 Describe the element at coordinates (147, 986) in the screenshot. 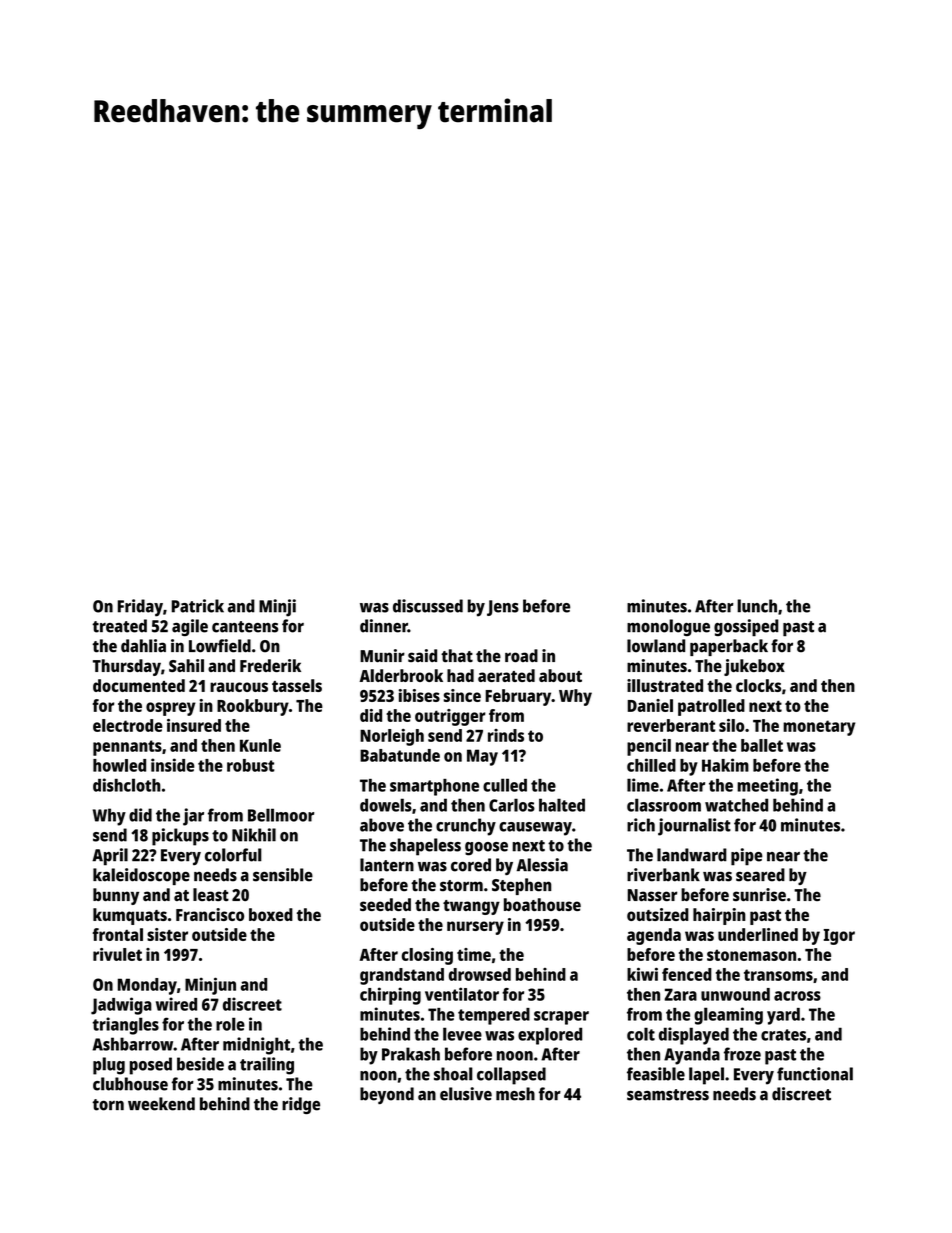

I see `Monday` at that location.
